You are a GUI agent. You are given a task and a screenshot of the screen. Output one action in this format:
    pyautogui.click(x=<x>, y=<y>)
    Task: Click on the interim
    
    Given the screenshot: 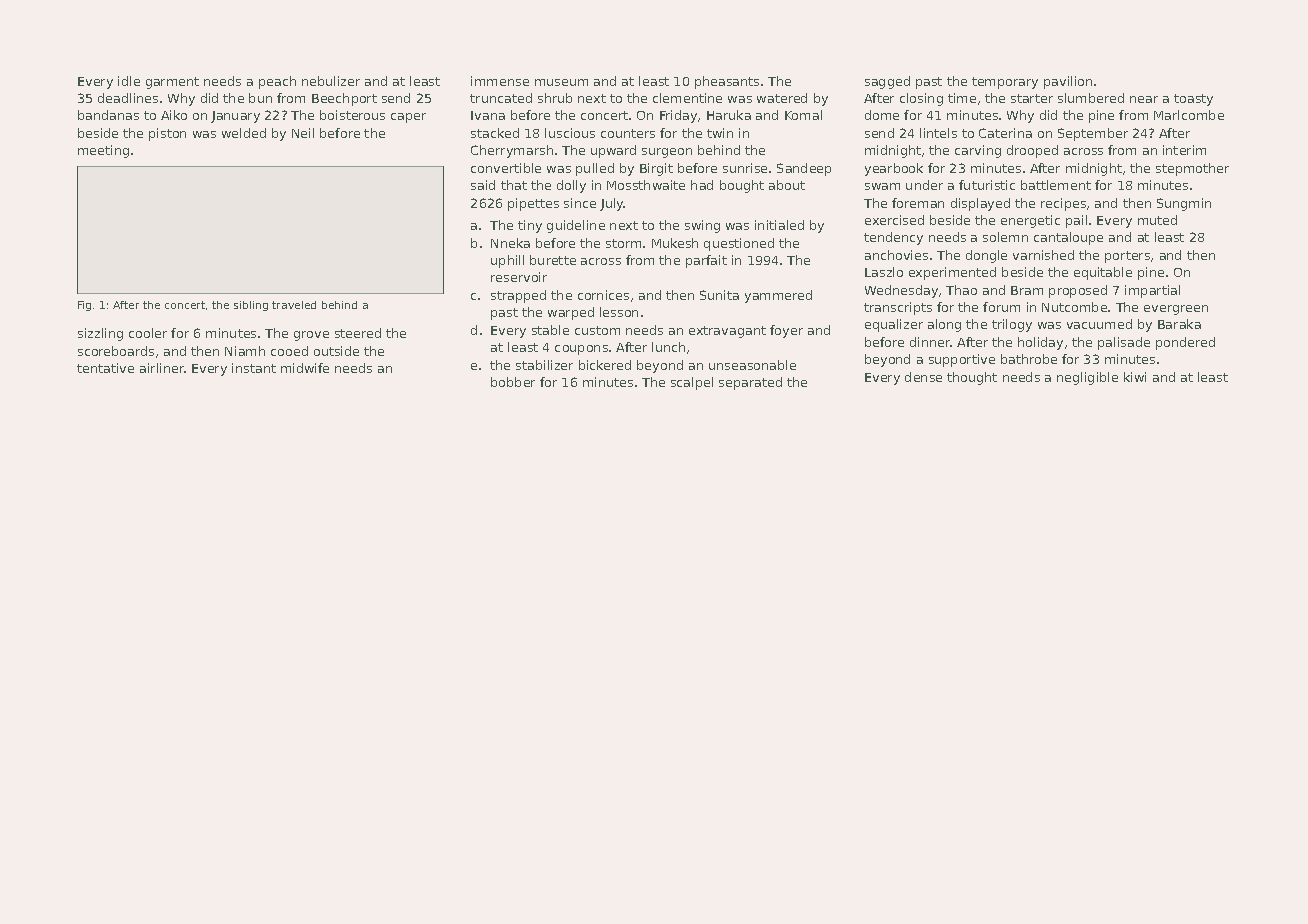 What is the action you would take?
    pyautogui.click(x=1184, y=150)
